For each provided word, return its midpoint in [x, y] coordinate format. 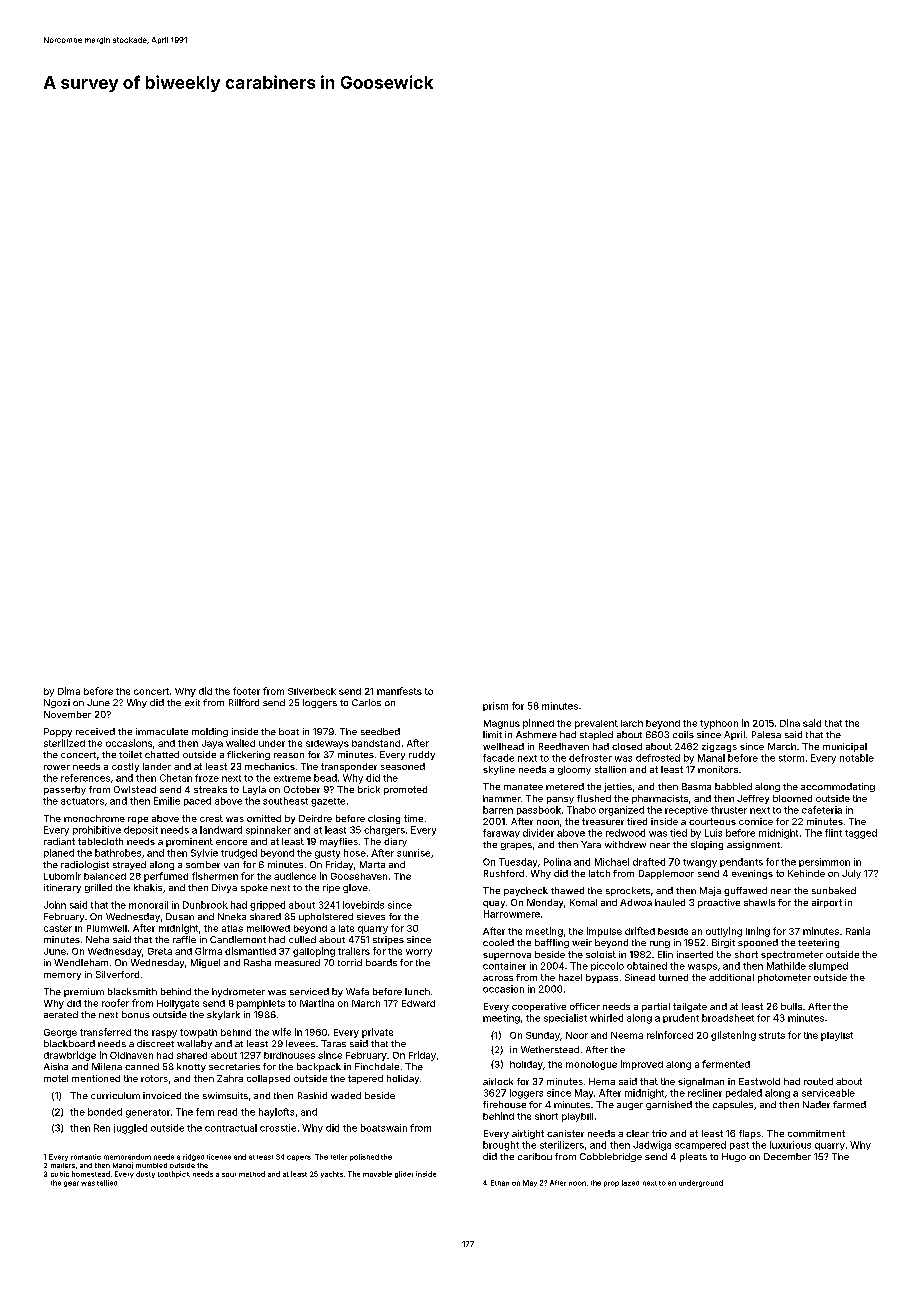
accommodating [838, 787]
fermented [726, 1064]
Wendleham [81, 962]
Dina [790, 723]
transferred [105, 1032]
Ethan [500, 1183]
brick [369, 789]
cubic [60, 1174]
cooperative [539, 1007]
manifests [399, 691]
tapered [365, 1079]
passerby [65, 790]
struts [772, 1035]
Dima [69, 691]
